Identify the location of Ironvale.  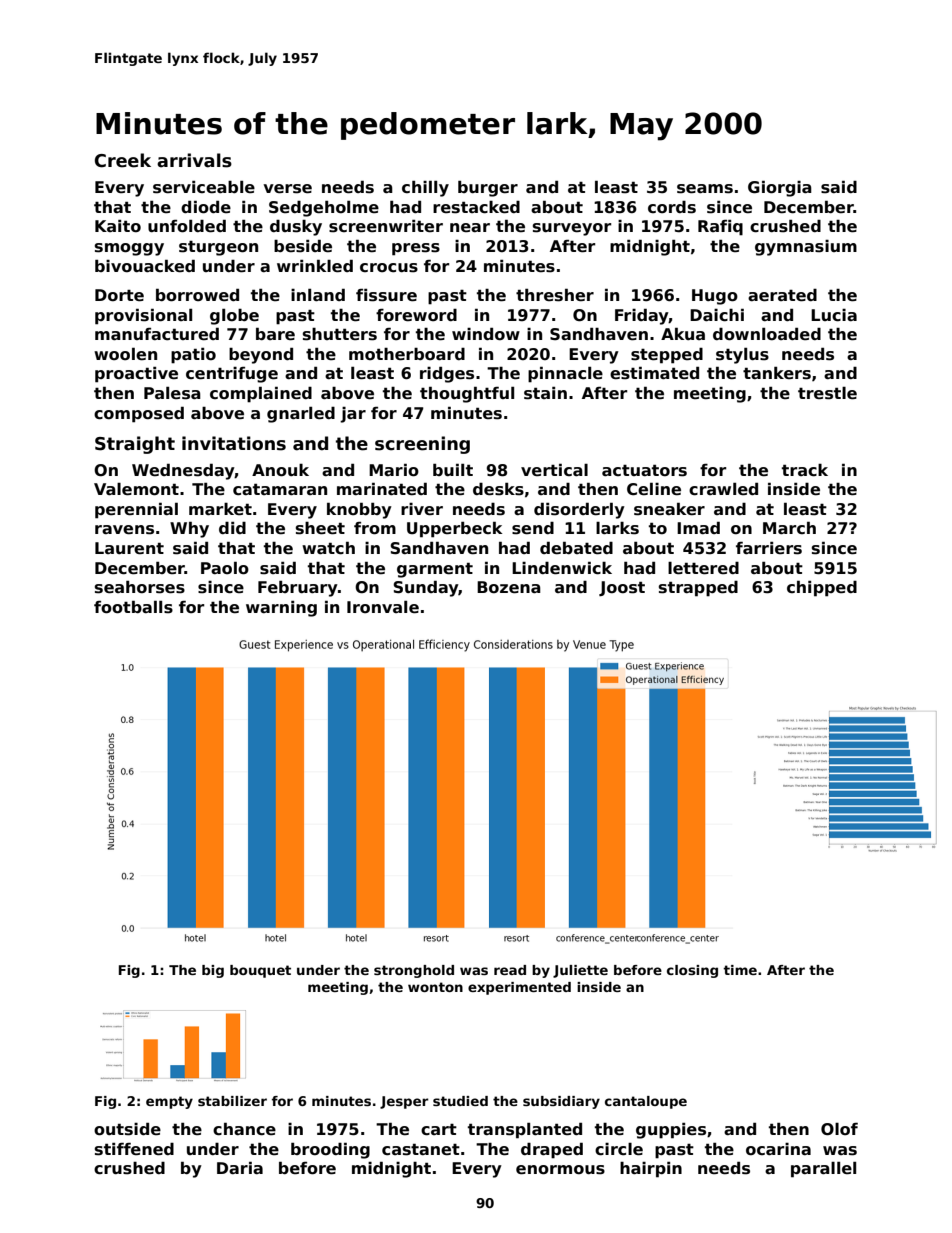
(383, 607).
